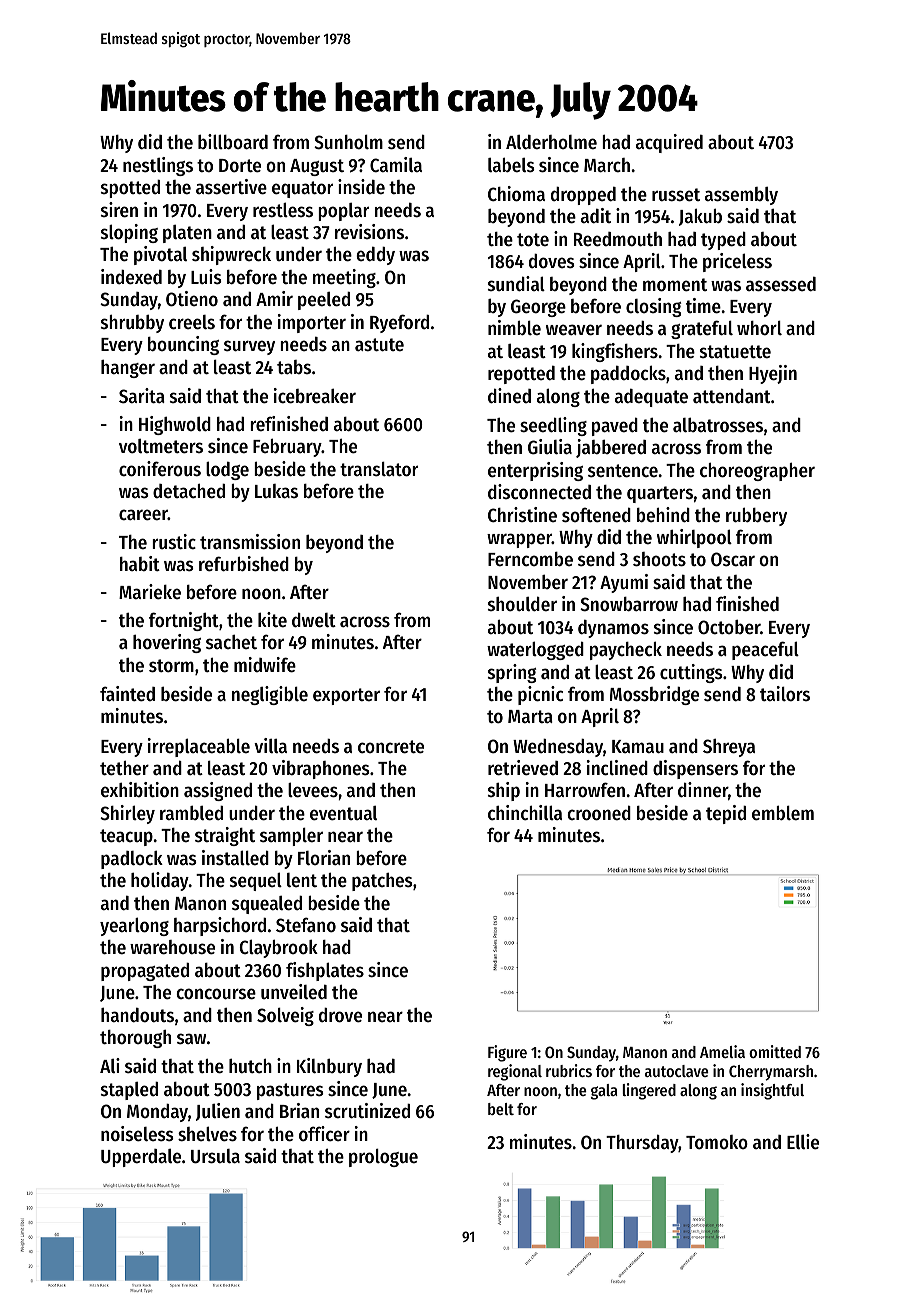  I want to click on belt, so click(501, 1109).
